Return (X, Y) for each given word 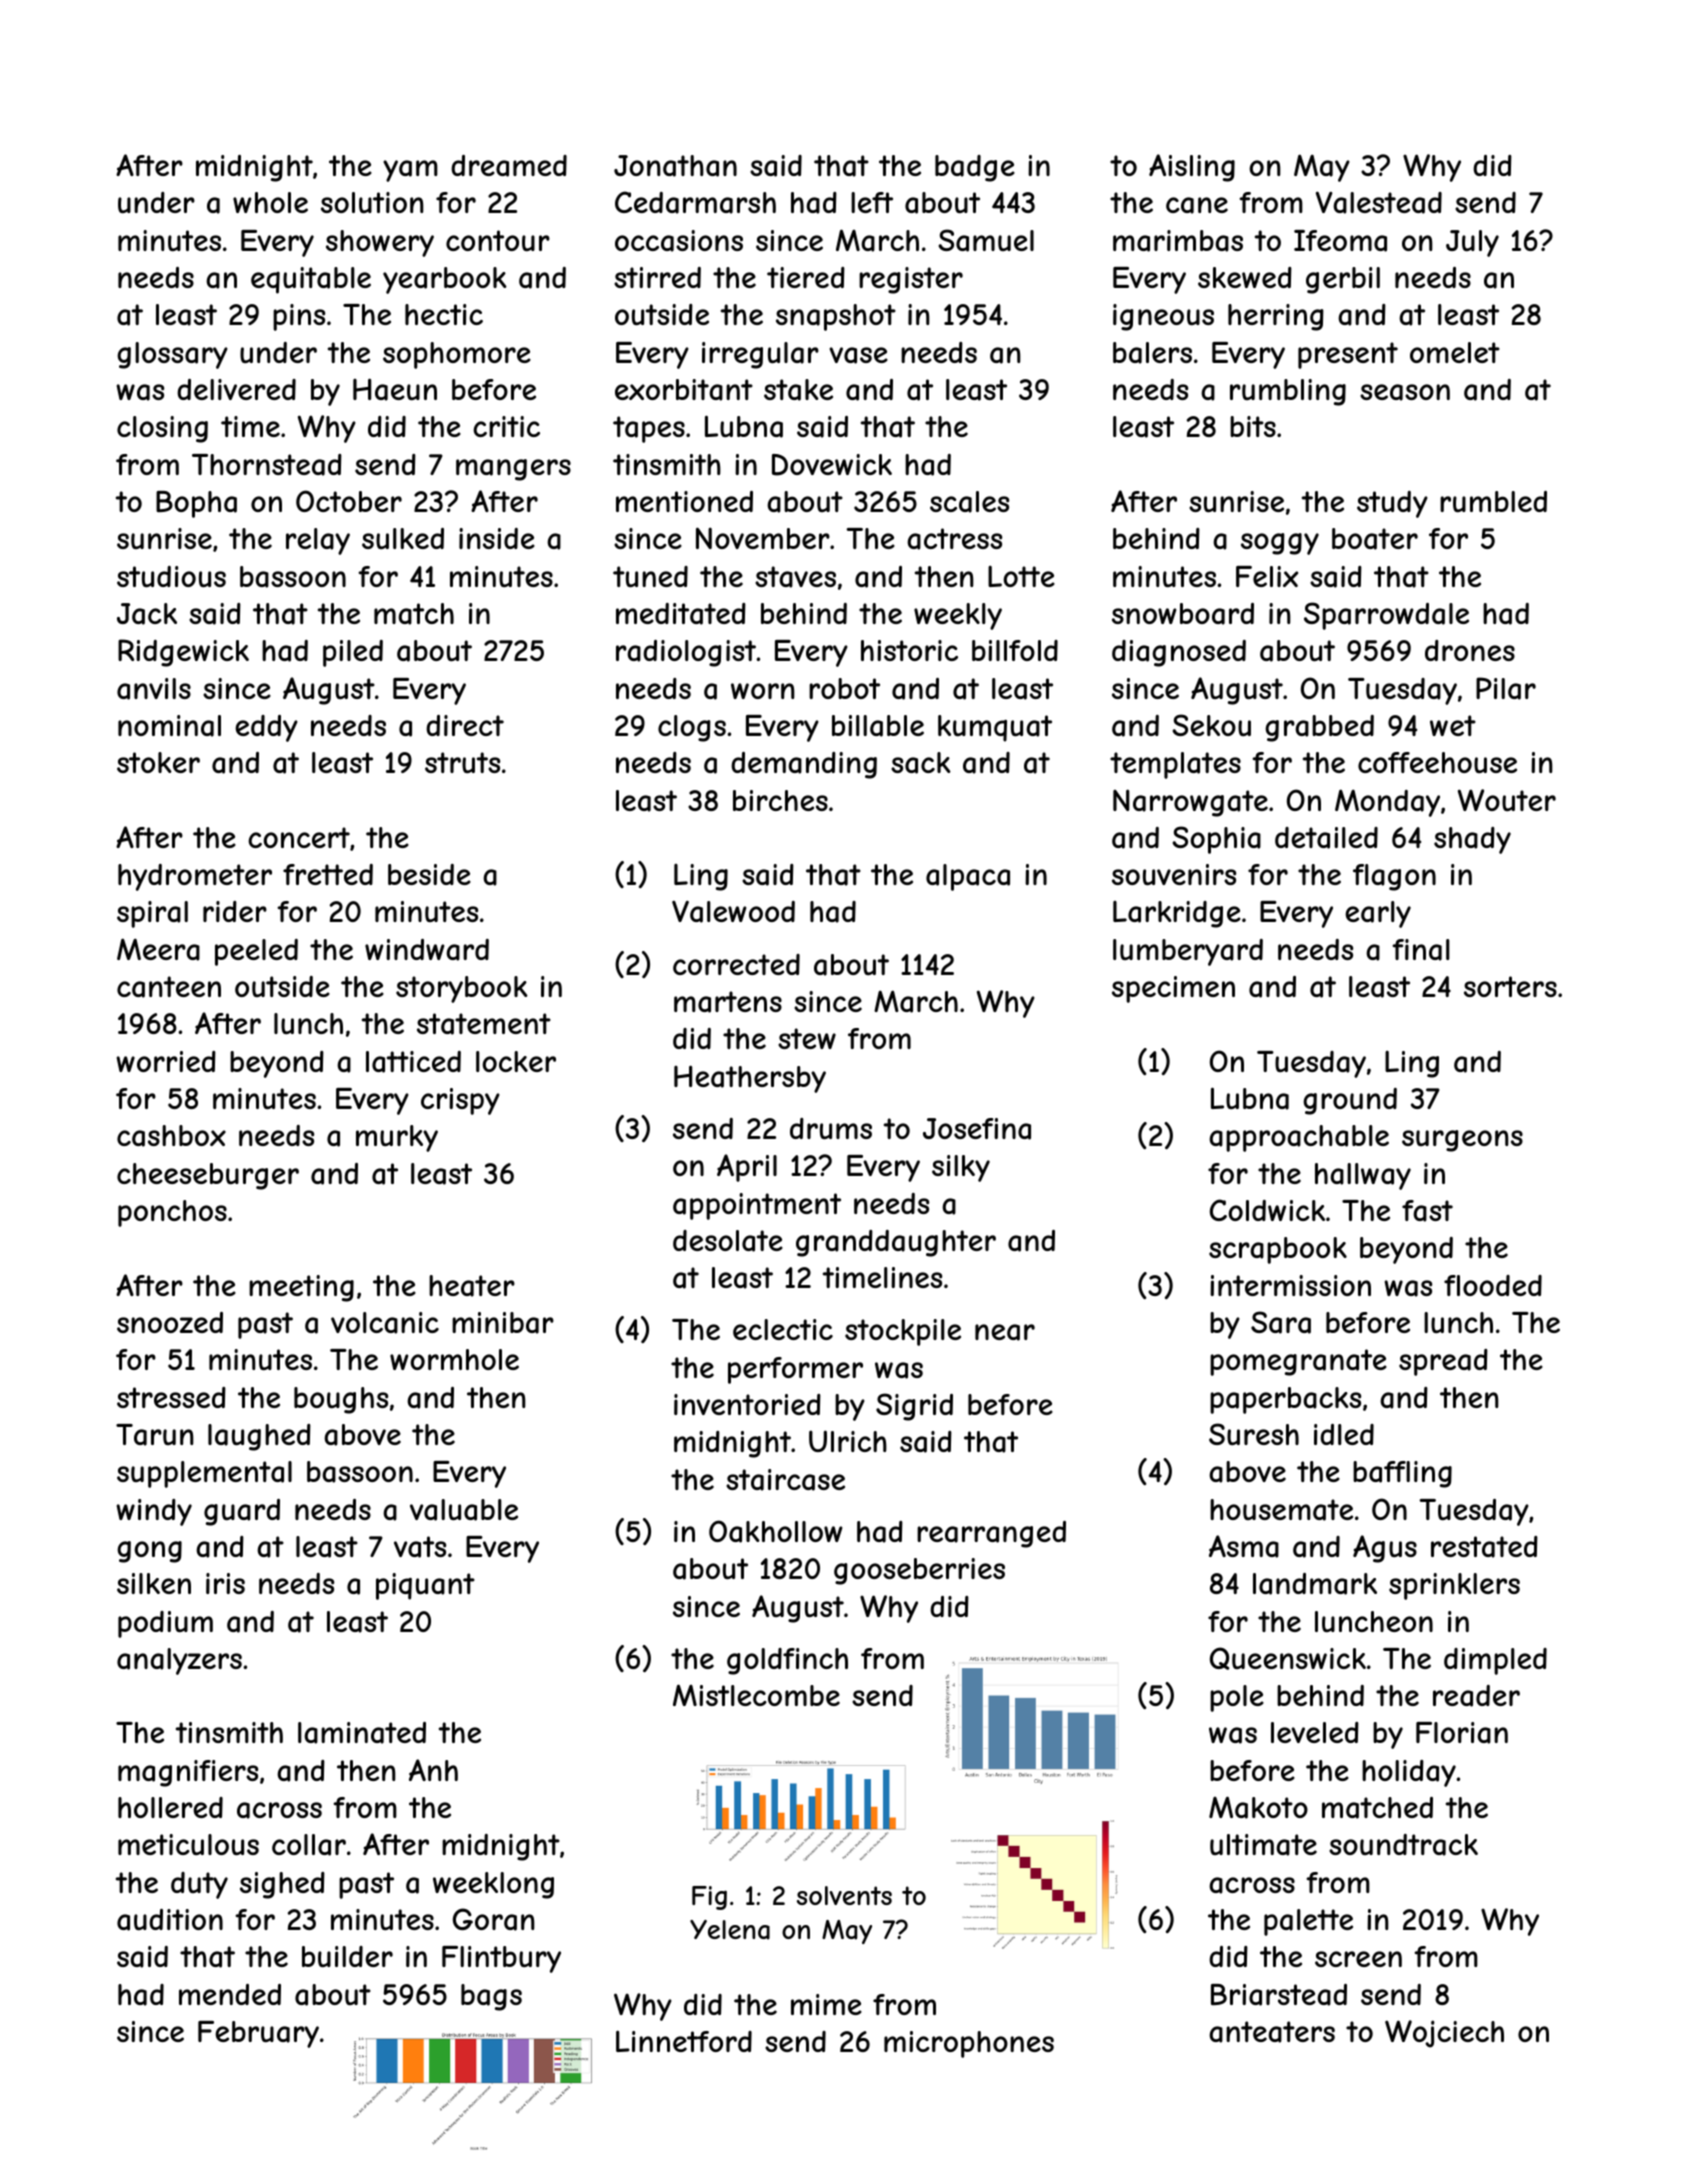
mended (230, 1994)
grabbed (1319, 728)
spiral (152, 914)
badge (975, 168)
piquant (425, 1586)
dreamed (509, 166)
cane (1197, 205)
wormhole (454, 1359)
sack (921, 763)
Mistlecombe (756, 1695)
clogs (692, 728)
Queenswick (1288, 1658)
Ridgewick (183, 653)
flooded (1493, 1285)
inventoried (747, 1404)
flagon (1394, 877)
